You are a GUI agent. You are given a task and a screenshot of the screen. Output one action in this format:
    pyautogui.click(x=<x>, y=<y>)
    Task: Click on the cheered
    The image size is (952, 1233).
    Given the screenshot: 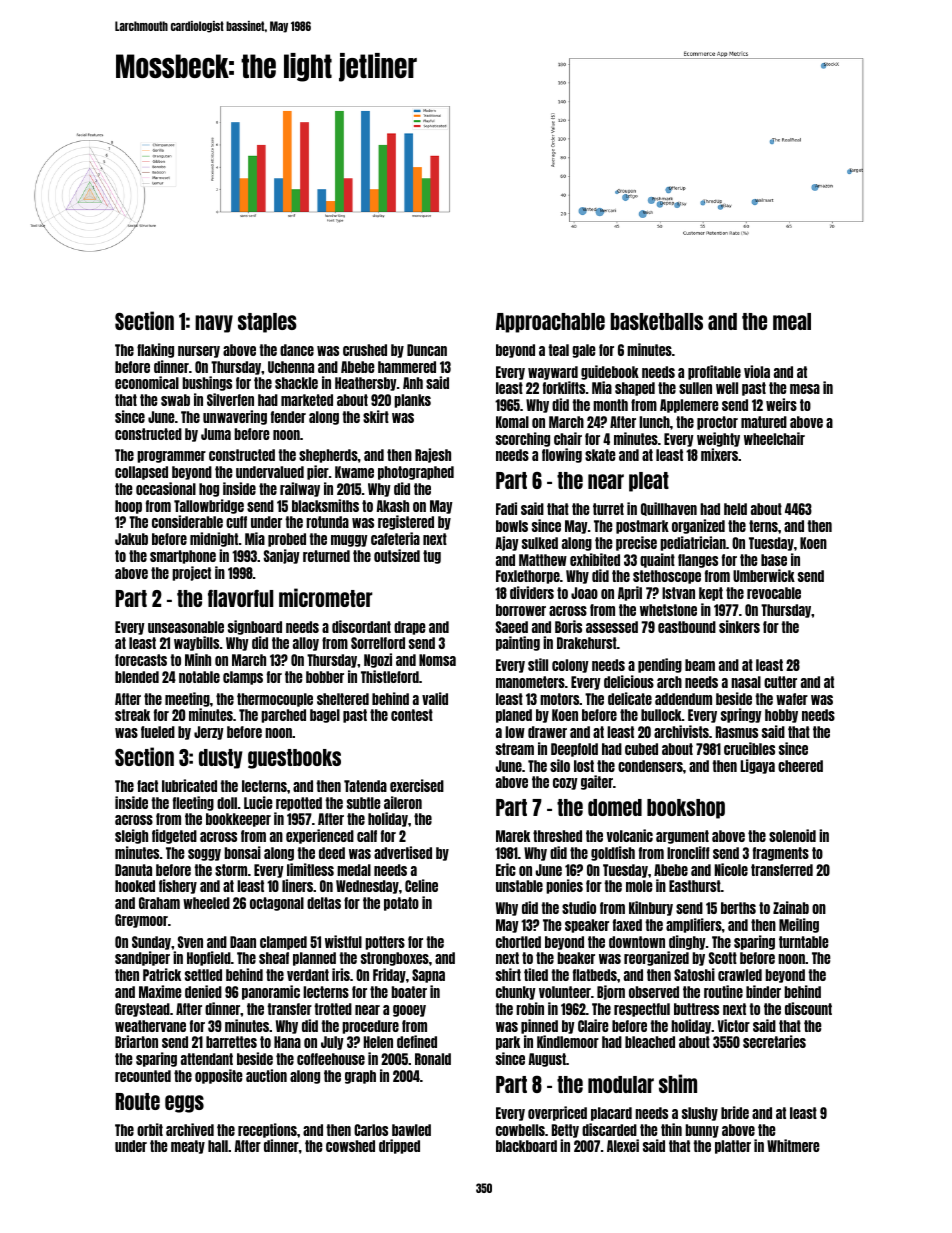 What is the action you would take?
    pyautogui.click(x=800, y=766)
